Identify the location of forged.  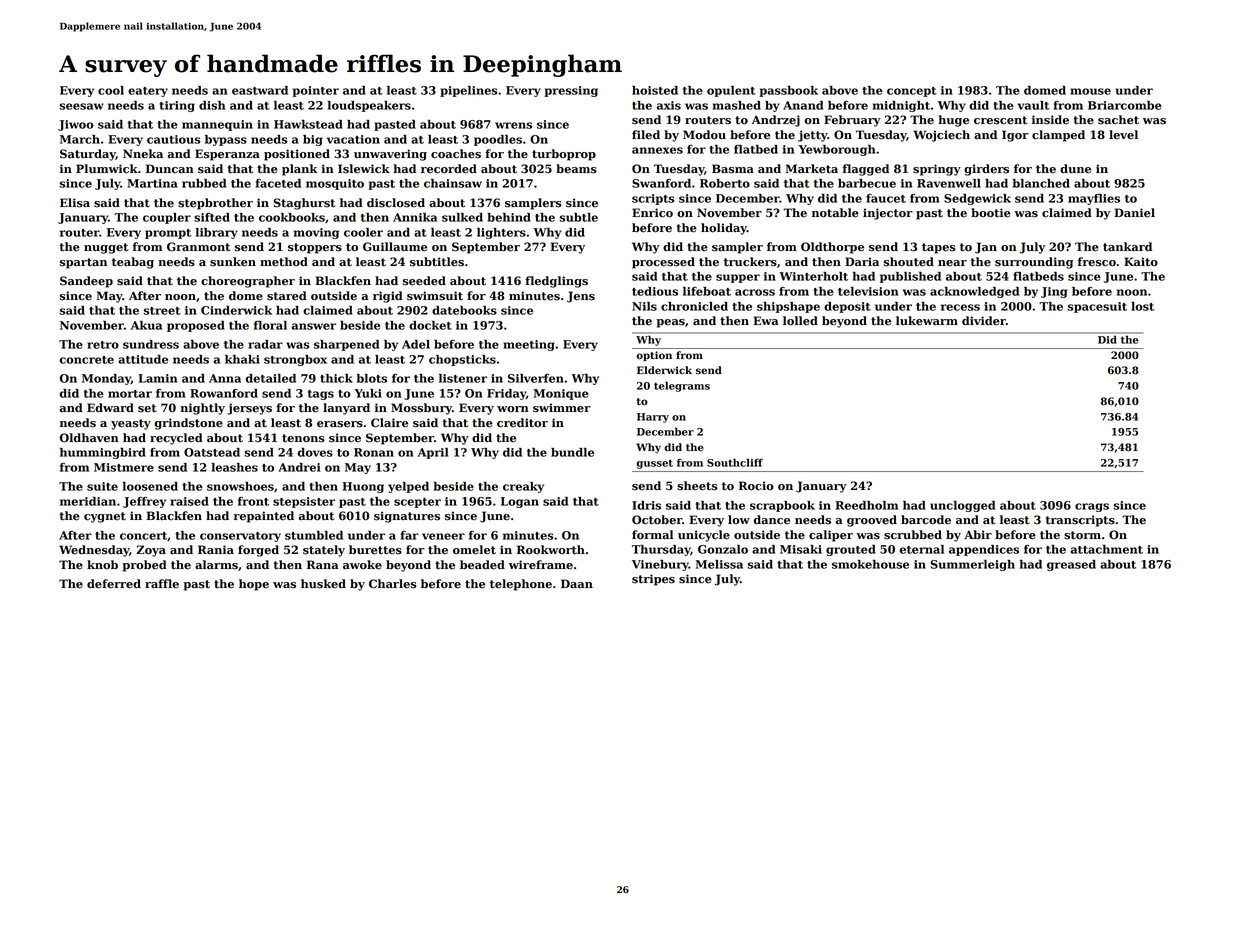
(258, 551).
